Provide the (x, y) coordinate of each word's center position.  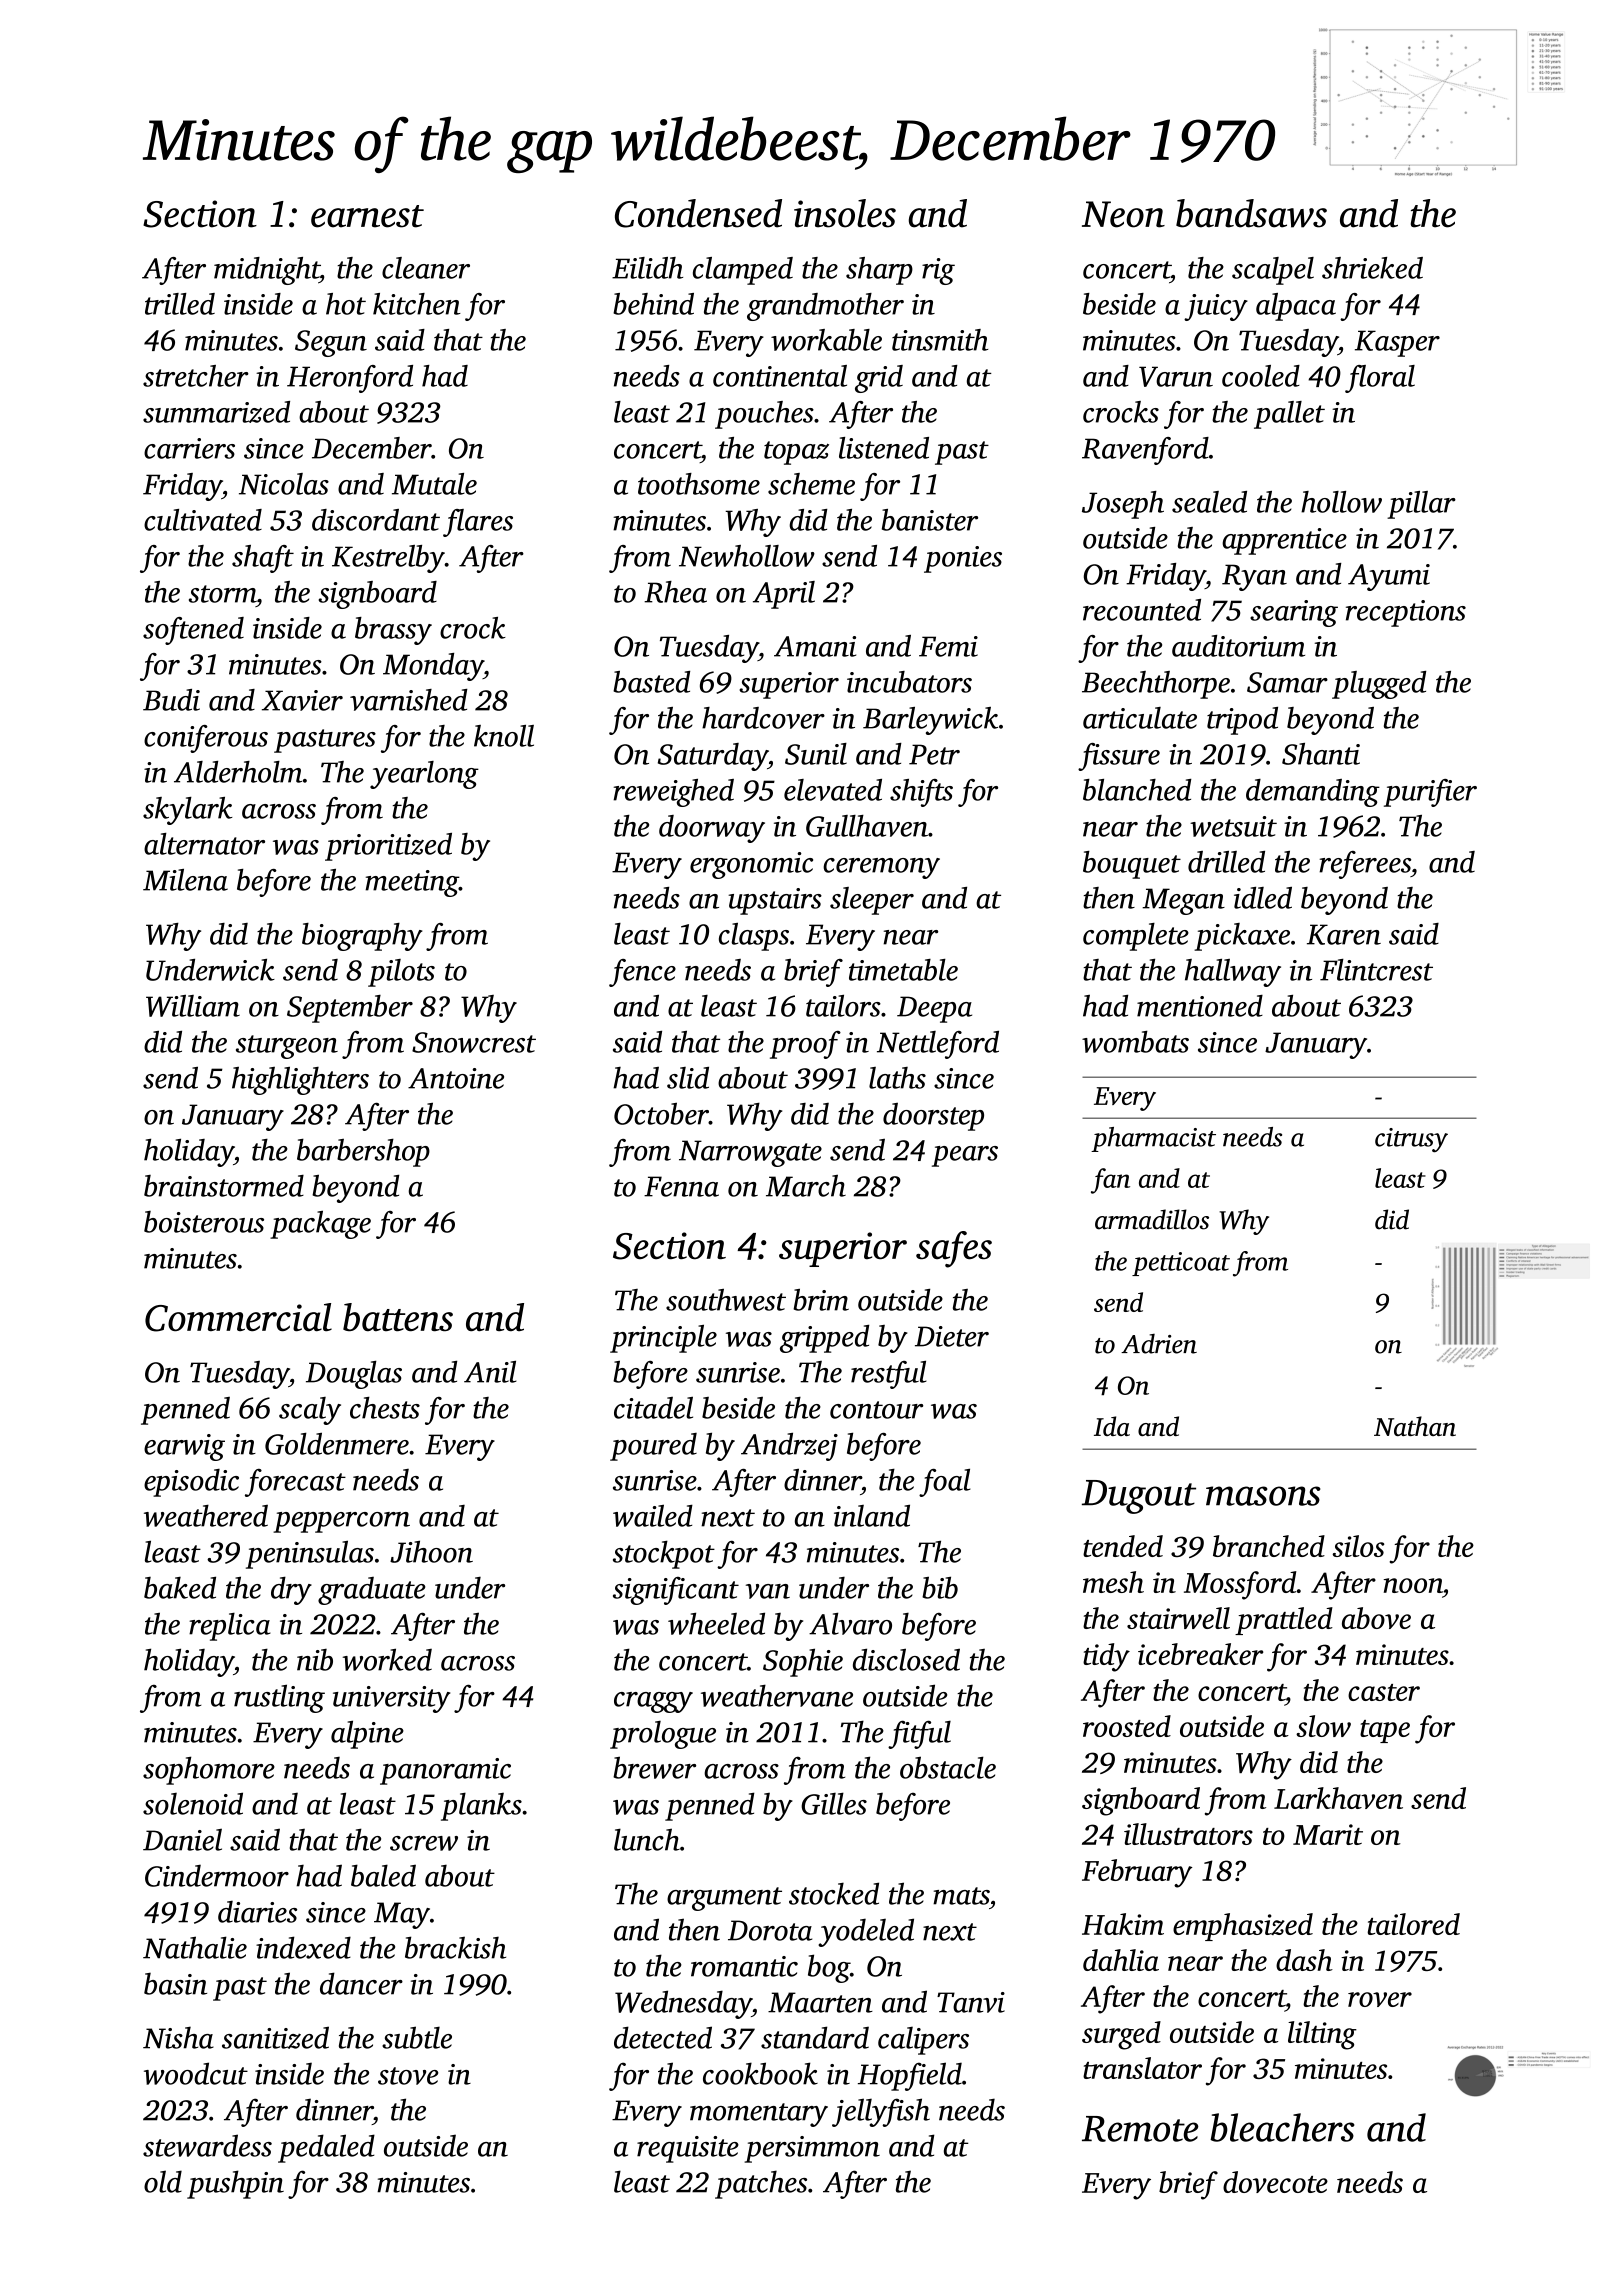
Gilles (834, 1803)
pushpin (235, 2184)
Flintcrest (1376, 970)
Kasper (1397, 343)
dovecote (1275, 2182)
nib (315, 1660)
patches (761, 2184)
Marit (1328, 1834)
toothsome (699, 484)
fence (642, 973)
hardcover (763, 718)
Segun (331, 343)
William (193, 1006)
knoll (504, 736)
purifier (1430, 793)
